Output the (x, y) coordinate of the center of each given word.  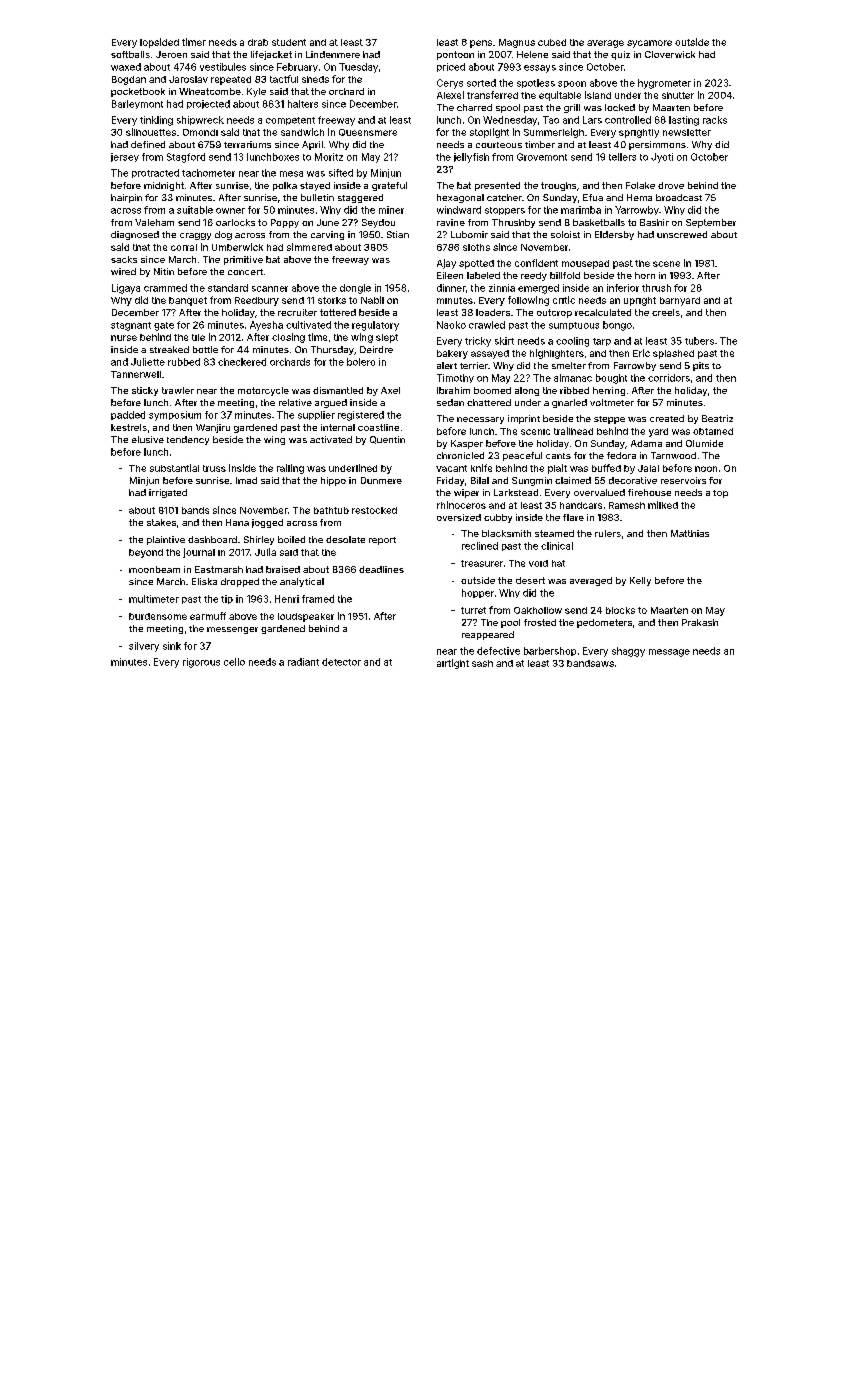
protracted (155, 173)
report (382, 541)
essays (540, 69)
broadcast (679, 197)
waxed (126, 67)
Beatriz (717, 418)
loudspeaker (306, 617)
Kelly (640, 581)
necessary (480, 420)
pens (481, 44)
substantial (174, 468)
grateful (389, 186)
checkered (242, 362)
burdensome (158, 616)
